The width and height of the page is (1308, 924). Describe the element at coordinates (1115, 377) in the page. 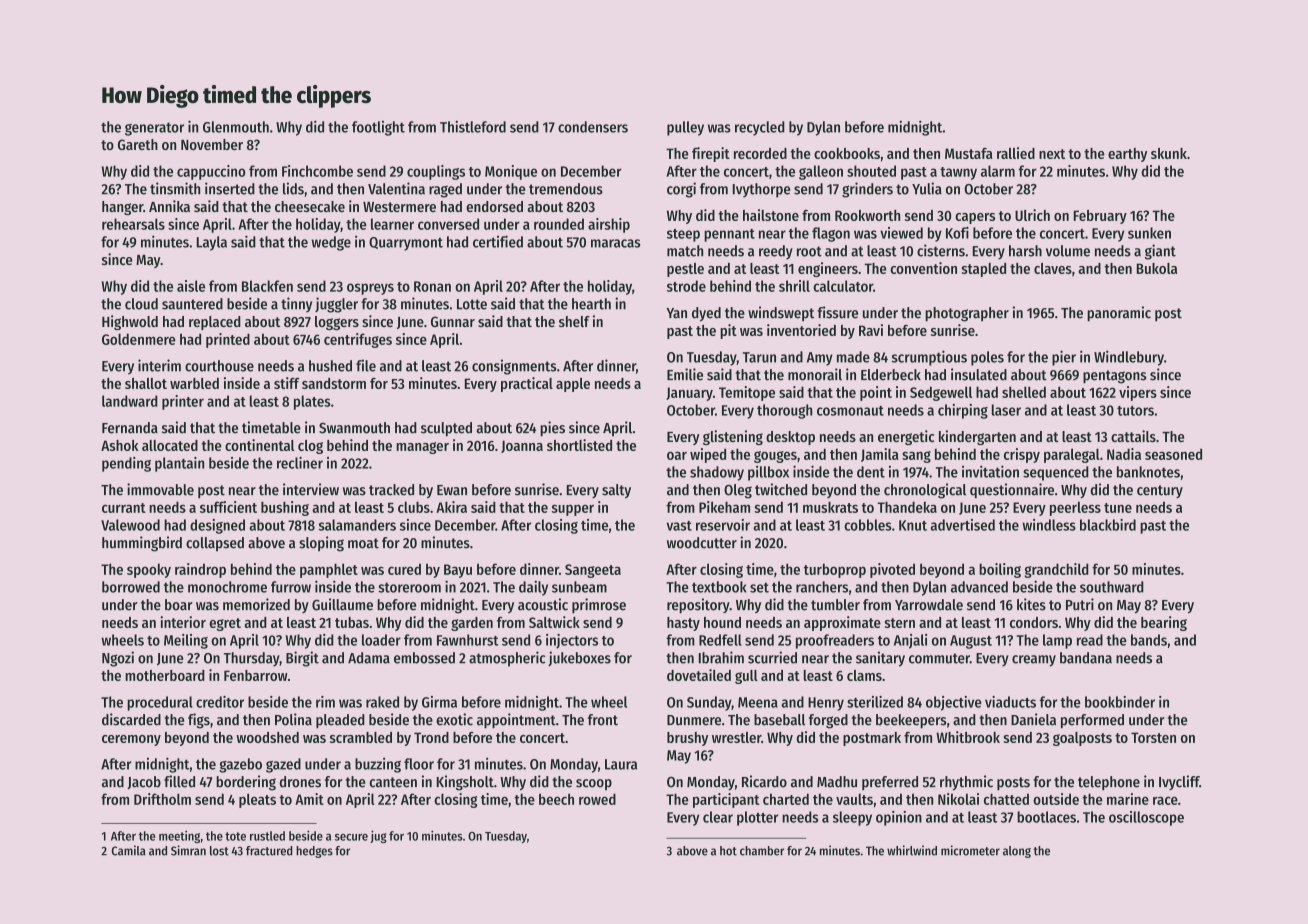

I see `pentagons` at that location.
